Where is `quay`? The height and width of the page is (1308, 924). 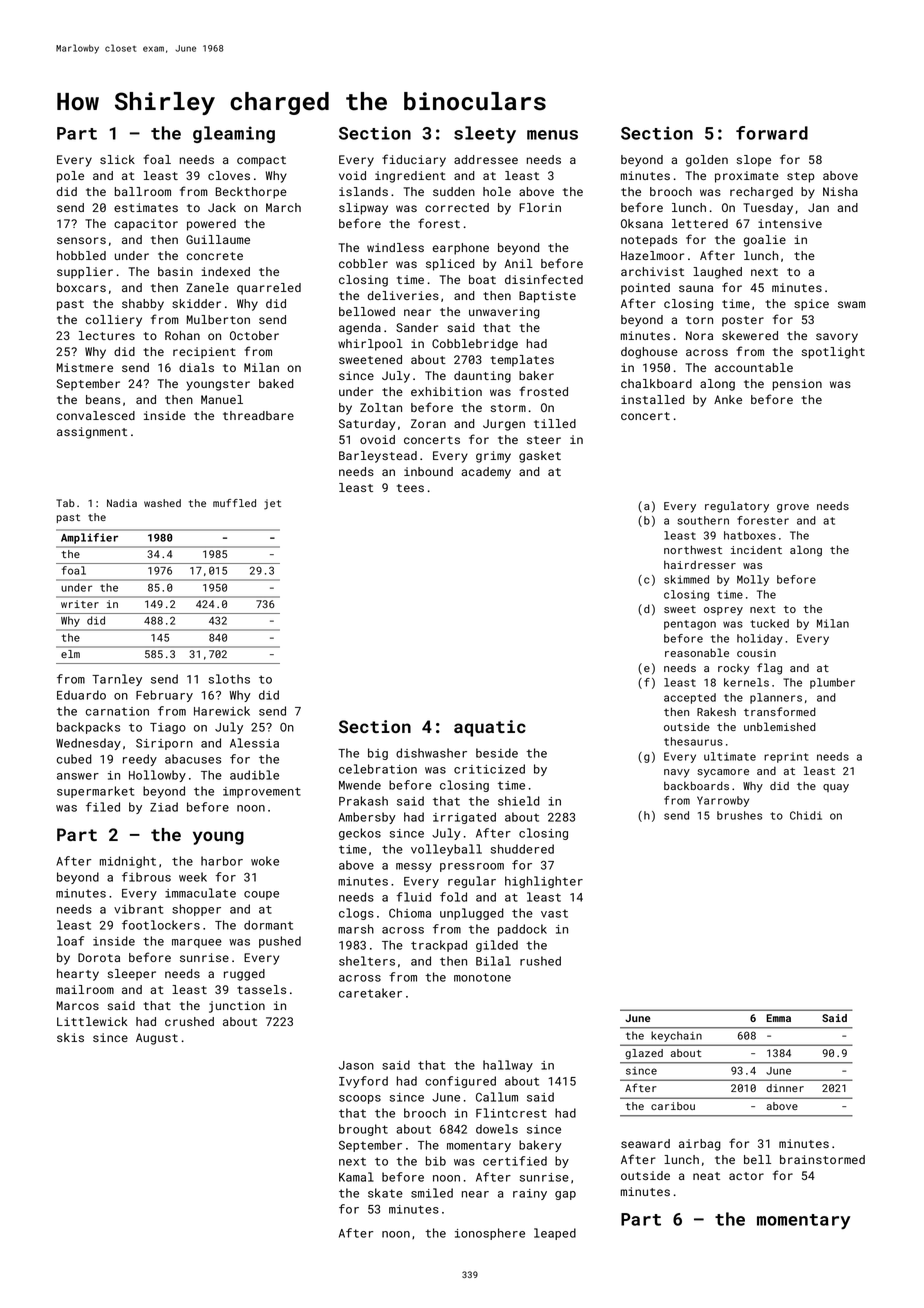
quay is located at coordinates (836, 788).
